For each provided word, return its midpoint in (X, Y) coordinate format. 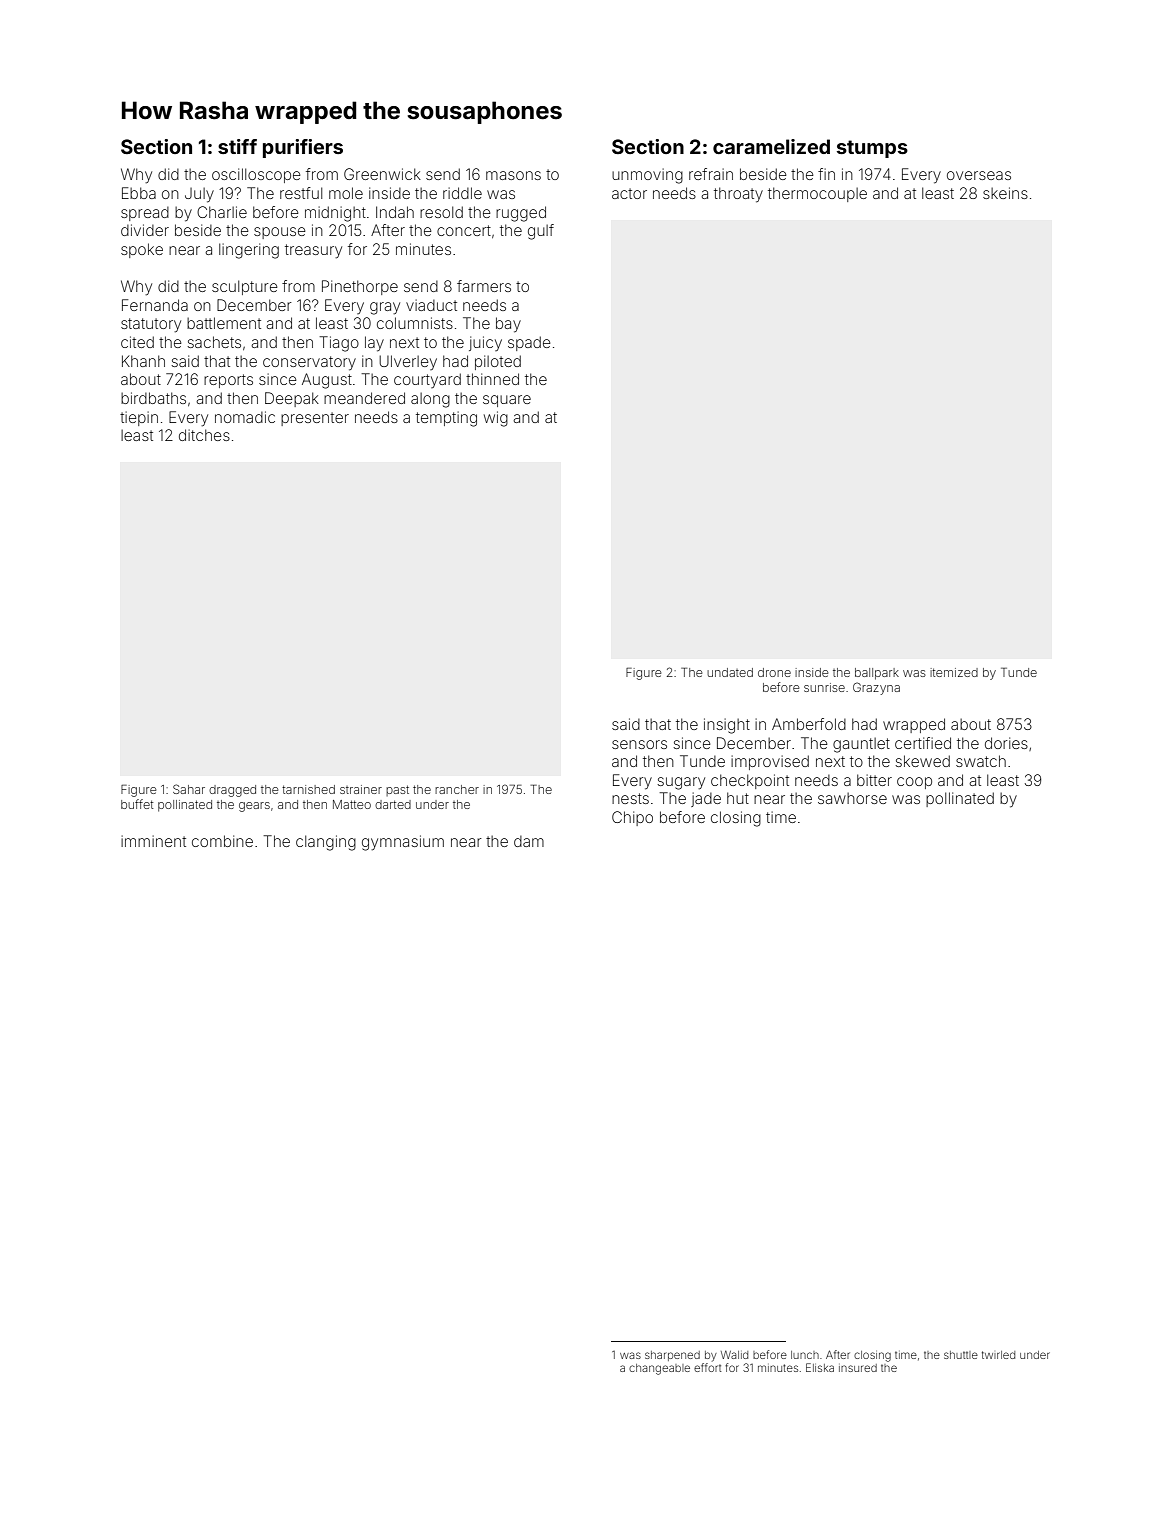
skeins (1005, 193)
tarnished (308, 789)
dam (529, 841)
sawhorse (852, 798)
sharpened (672, 1356)
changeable (659, 1369)
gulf (541, 232)
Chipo (632, 818)
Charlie (222, 212)
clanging (326, 843)
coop (914, 783)
